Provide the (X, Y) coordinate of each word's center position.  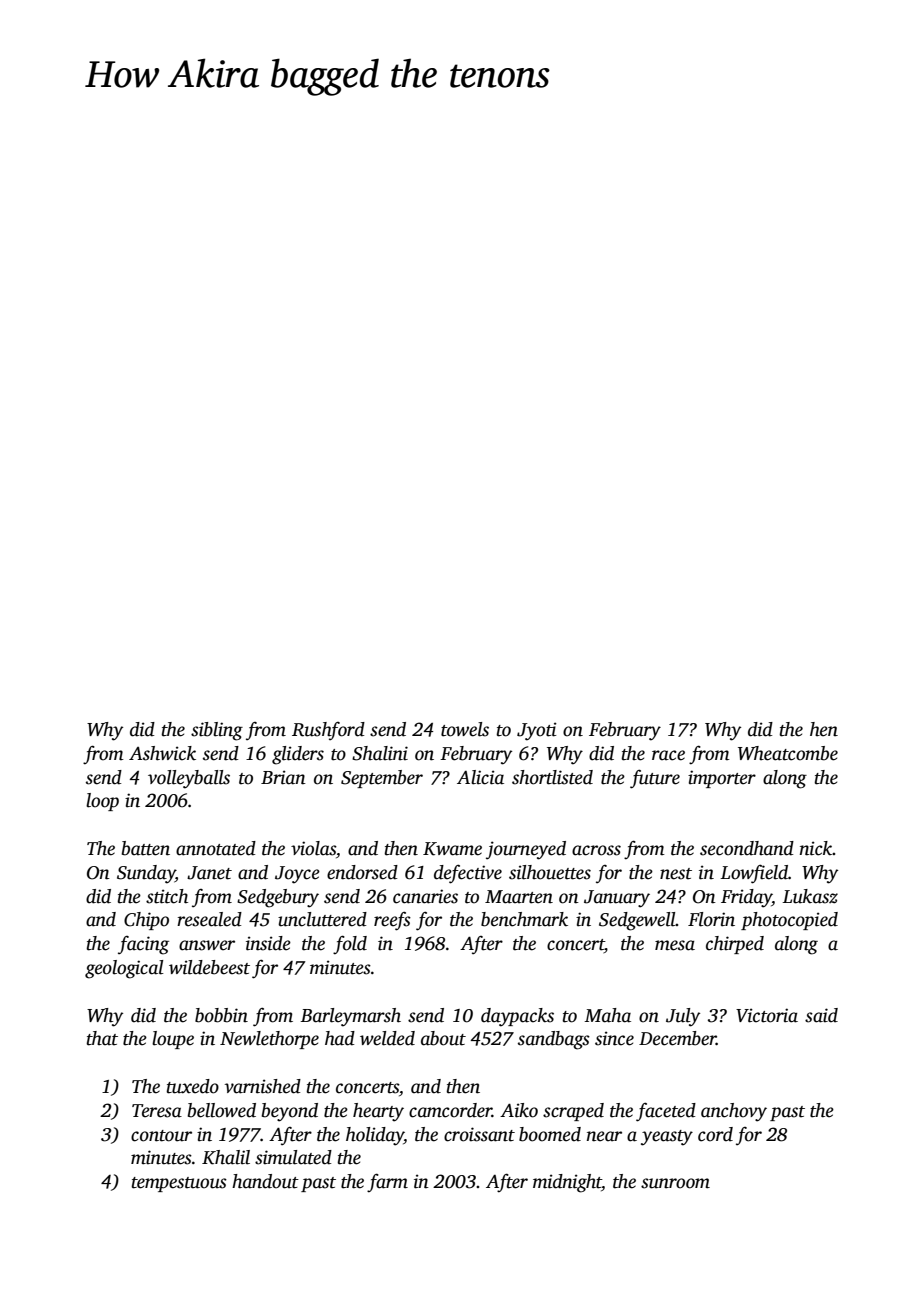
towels (465, 729)
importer (722, 779)
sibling (217, 731)
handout (265, 1181)
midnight (567, 1183)
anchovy (734, 1112)
